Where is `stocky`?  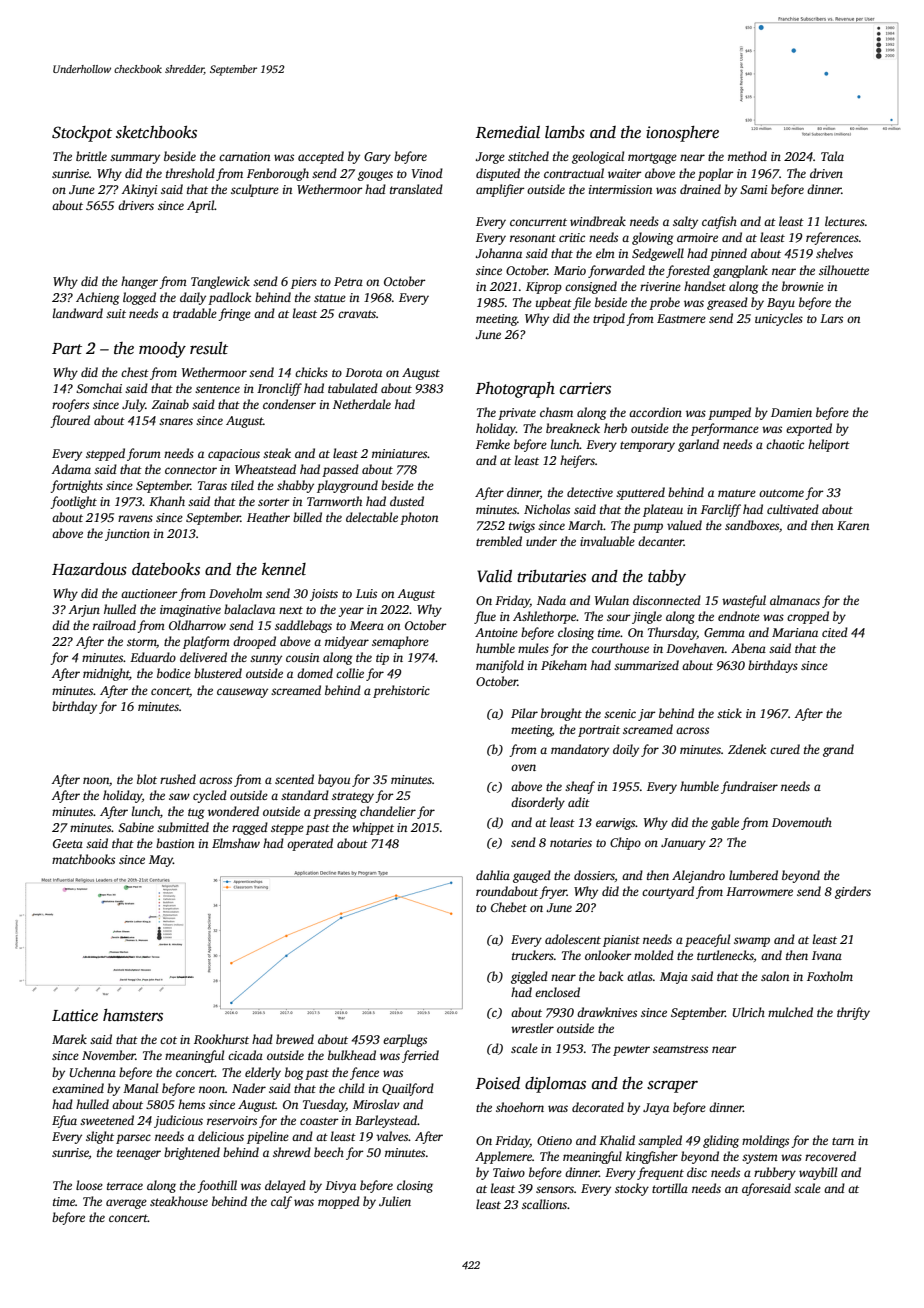 stocky is located at coordinates (632, 1189).
